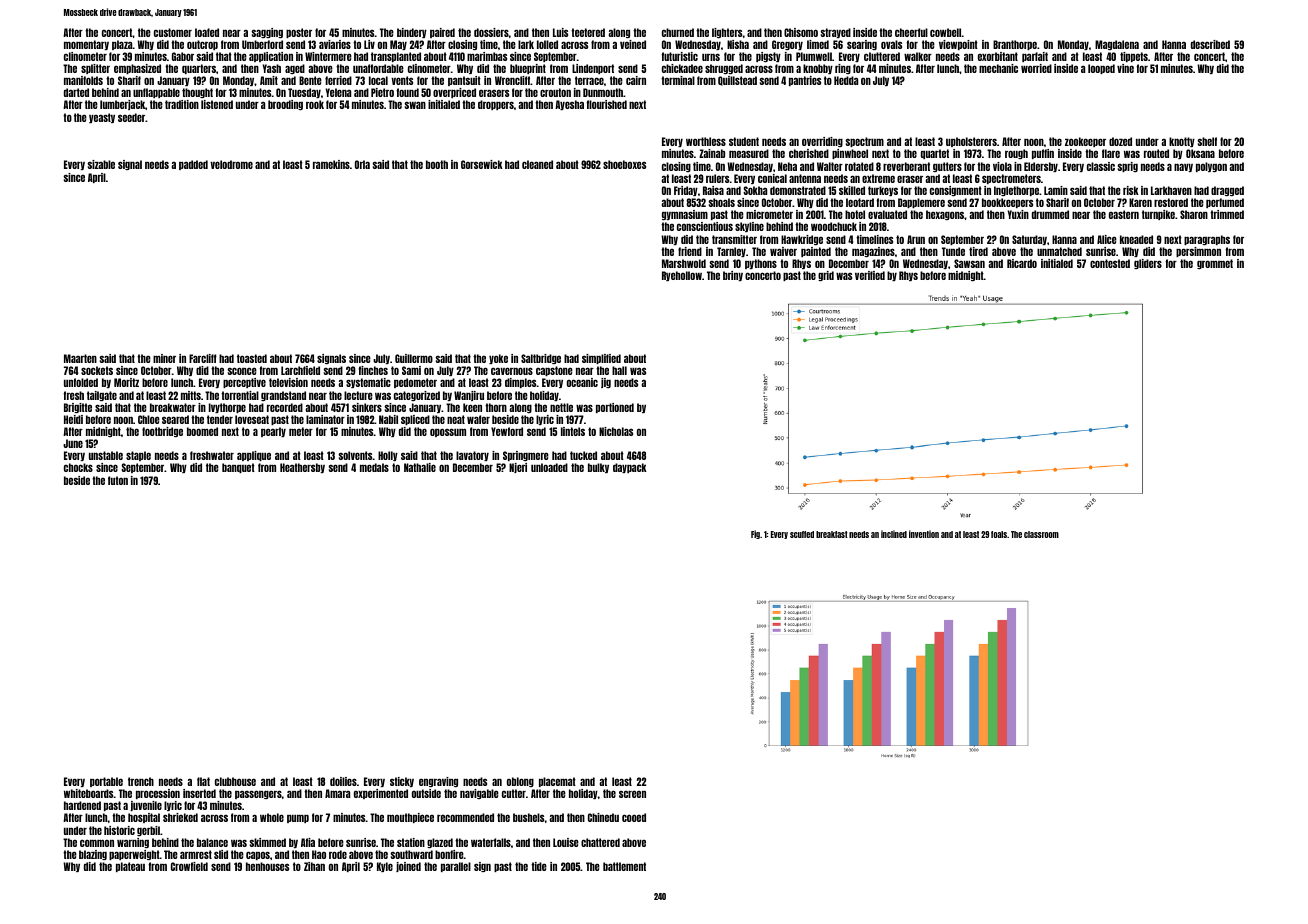  What do you see at coordinates (86, 45) in the screenshot?
I see `momentary` at bounding box center [86, 45].
